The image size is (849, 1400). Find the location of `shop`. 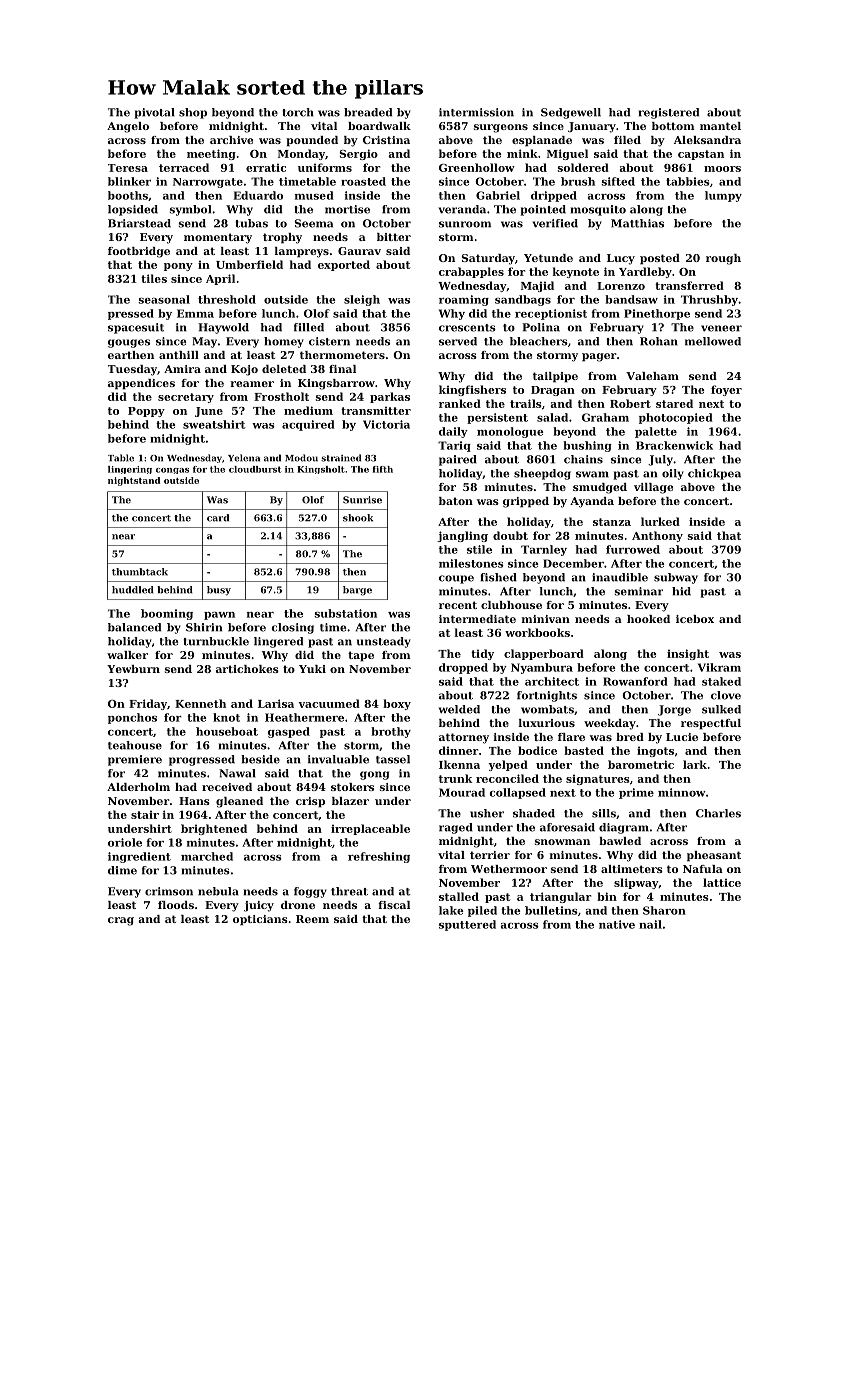

shop is located at coordinates (193, 113).
